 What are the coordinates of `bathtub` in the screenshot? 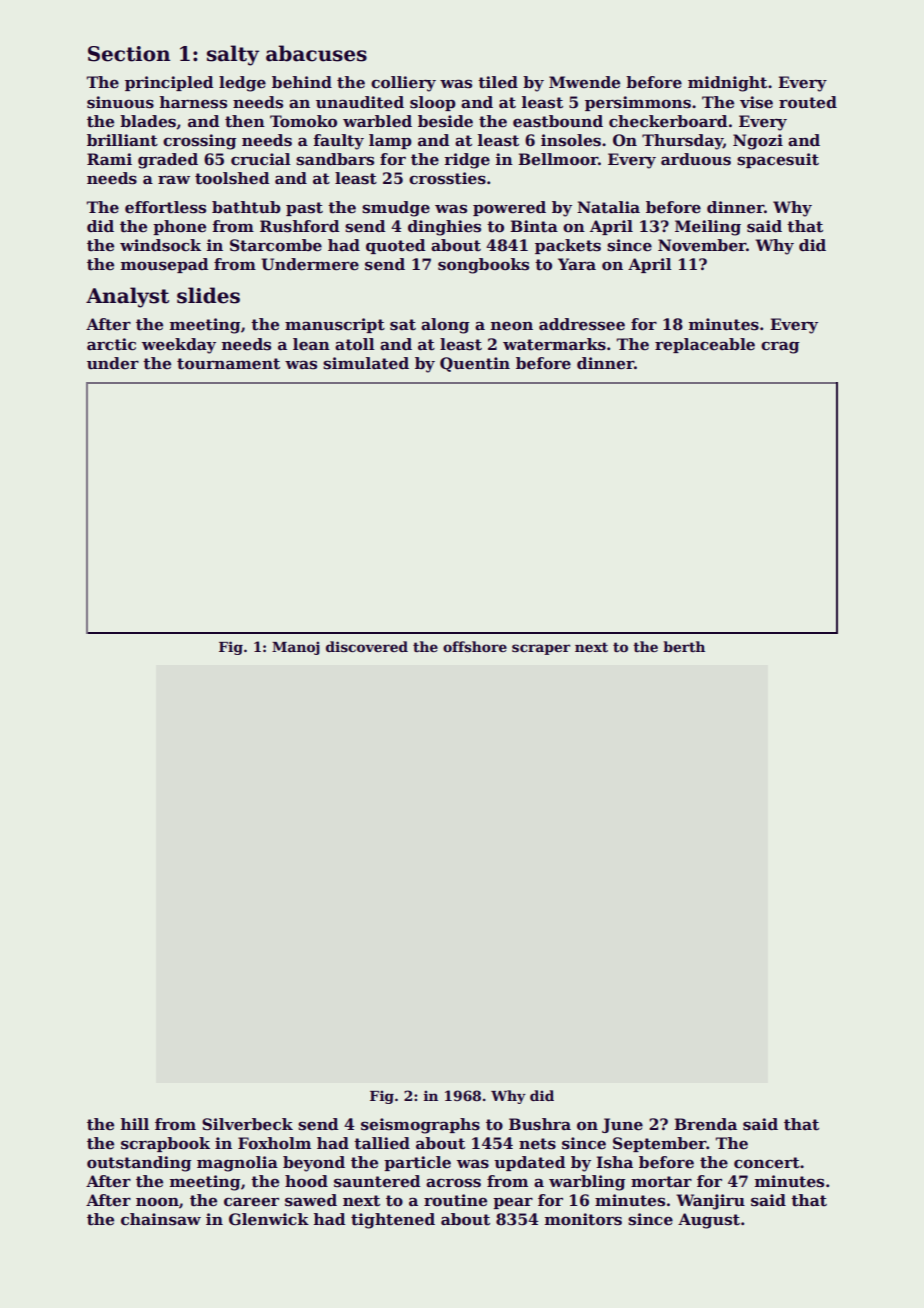 It's located at (246, 207).
